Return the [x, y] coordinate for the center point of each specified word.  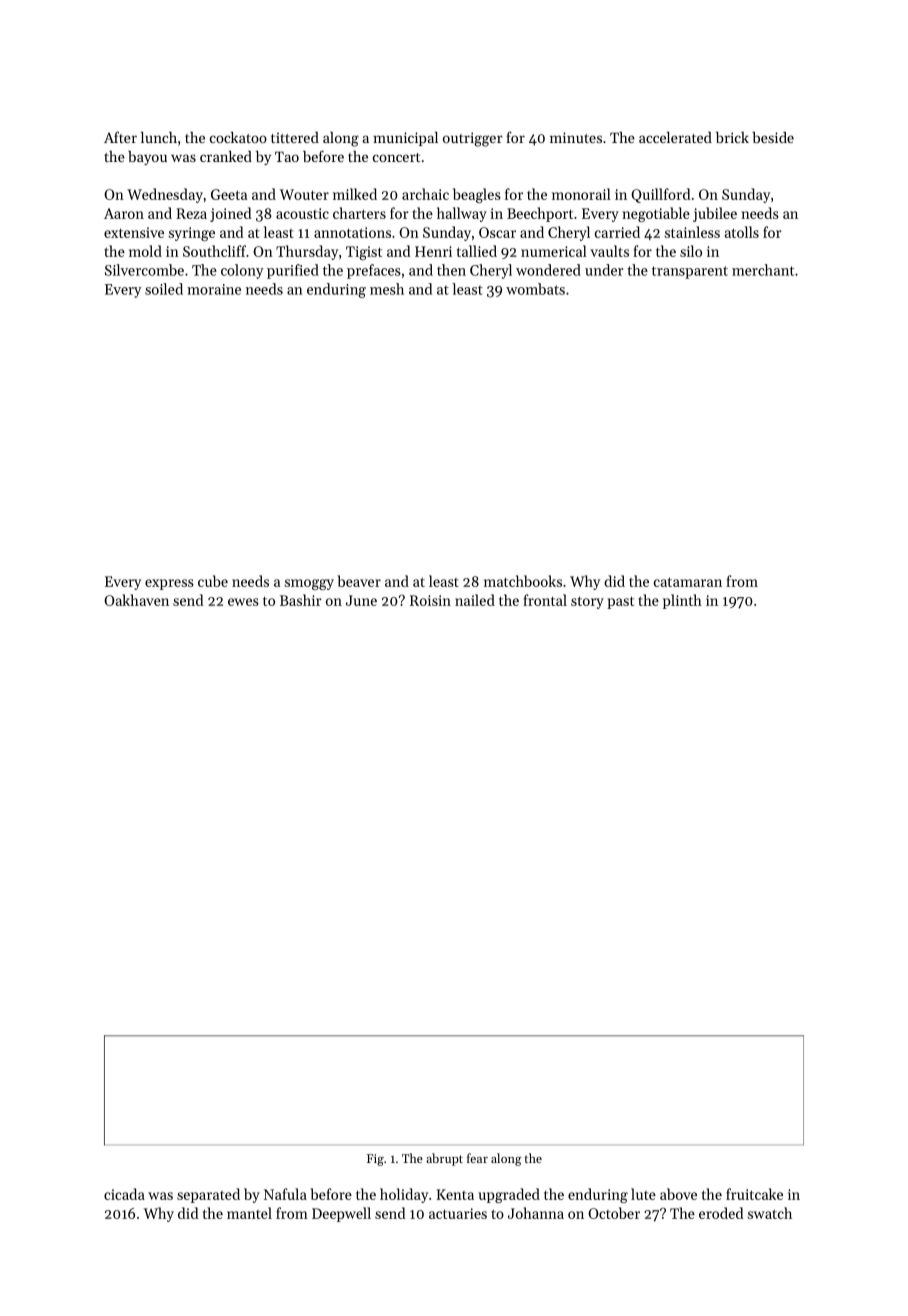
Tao [287, 156]
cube [213, 581]
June [361, 600]
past [620, 602]
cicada [124, 1194]
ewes [243, 602]
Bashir [301, 600]
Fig [375, 1160]
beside [773, 137]
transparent [690, 272]
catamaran [688, 582]
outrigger [473, 139]
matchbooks [523, 581]
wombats [535, 289]
